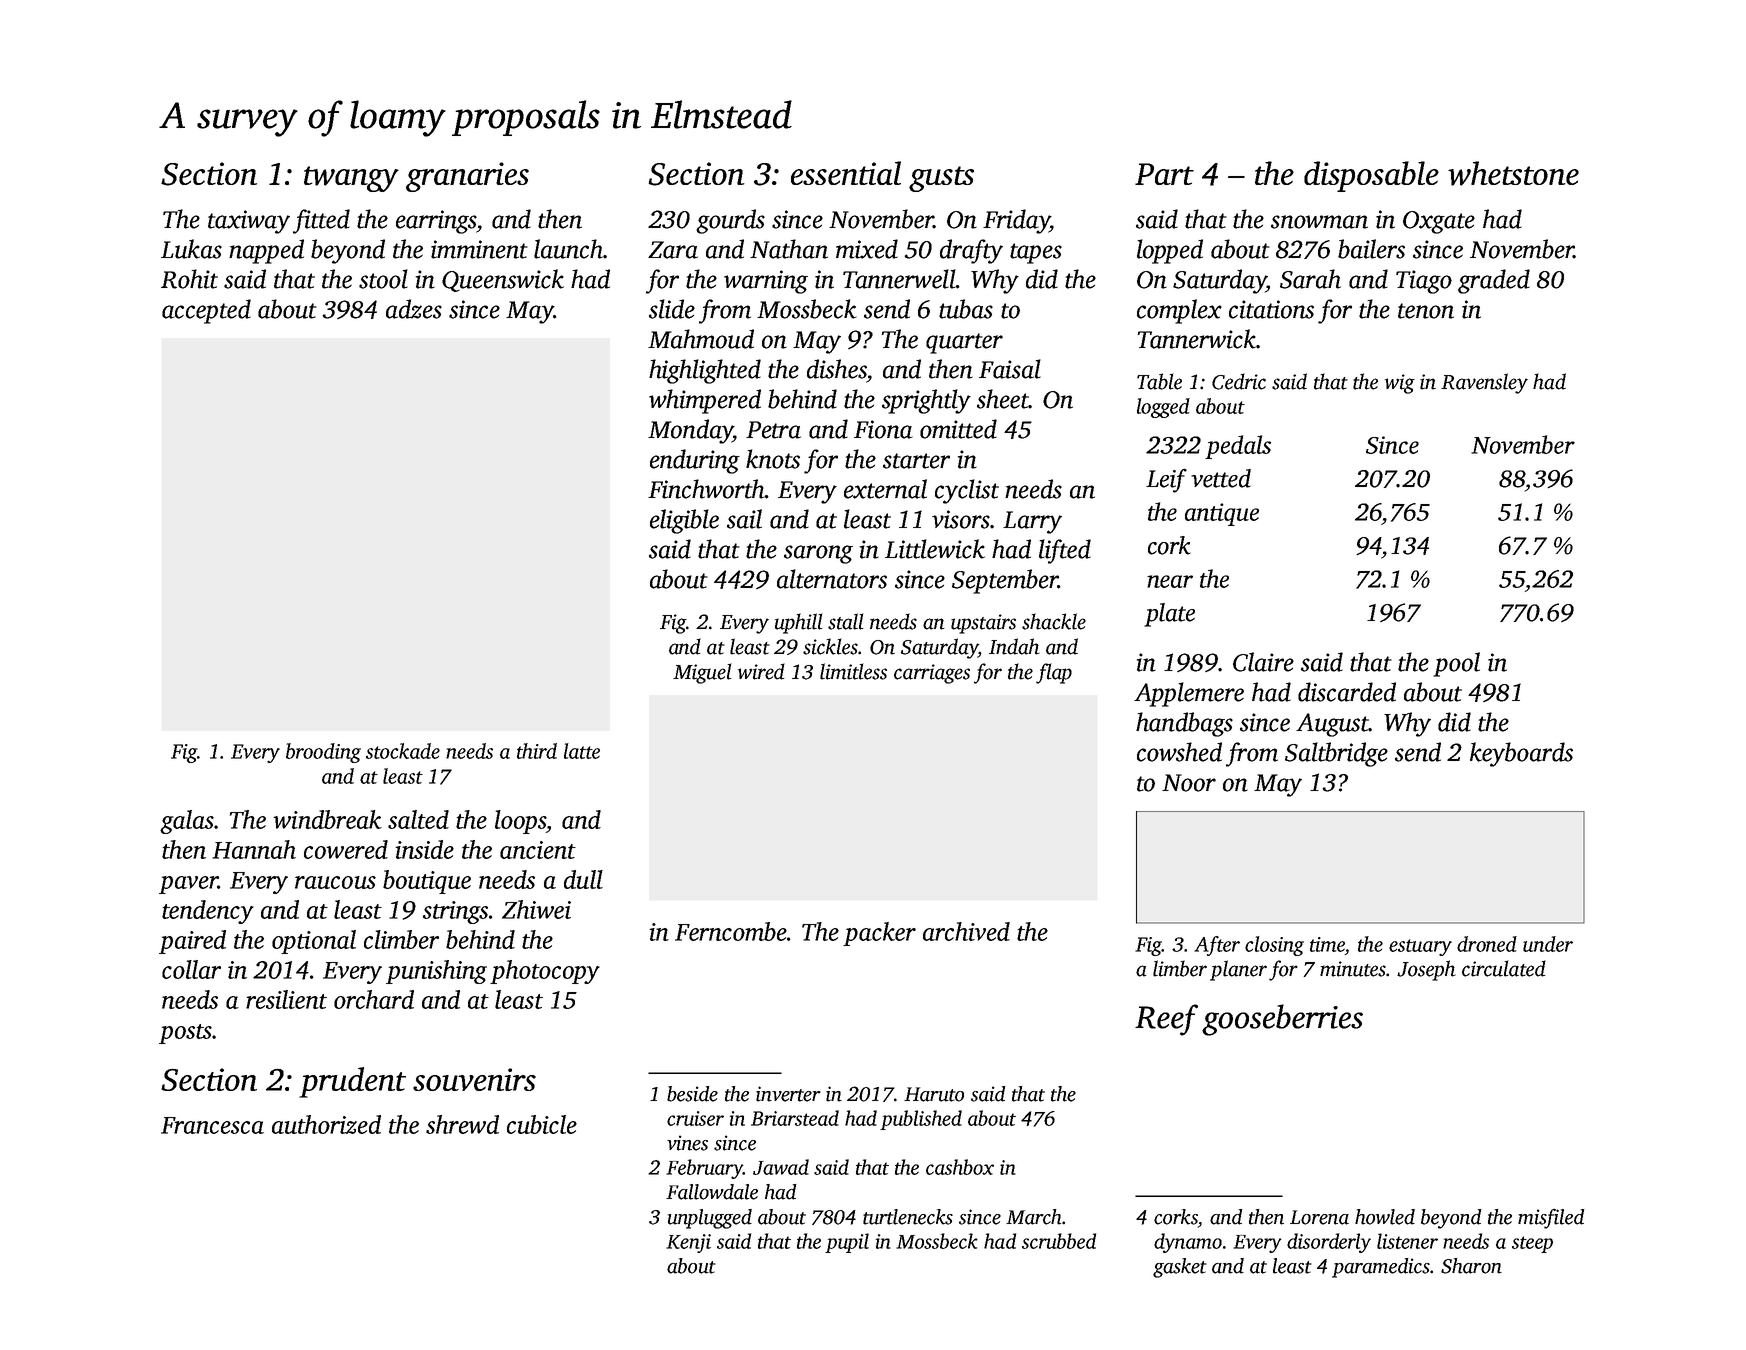 The height and width of the screenshot is (1350, 1746). I want to click on stockade, so click(403, 751).
